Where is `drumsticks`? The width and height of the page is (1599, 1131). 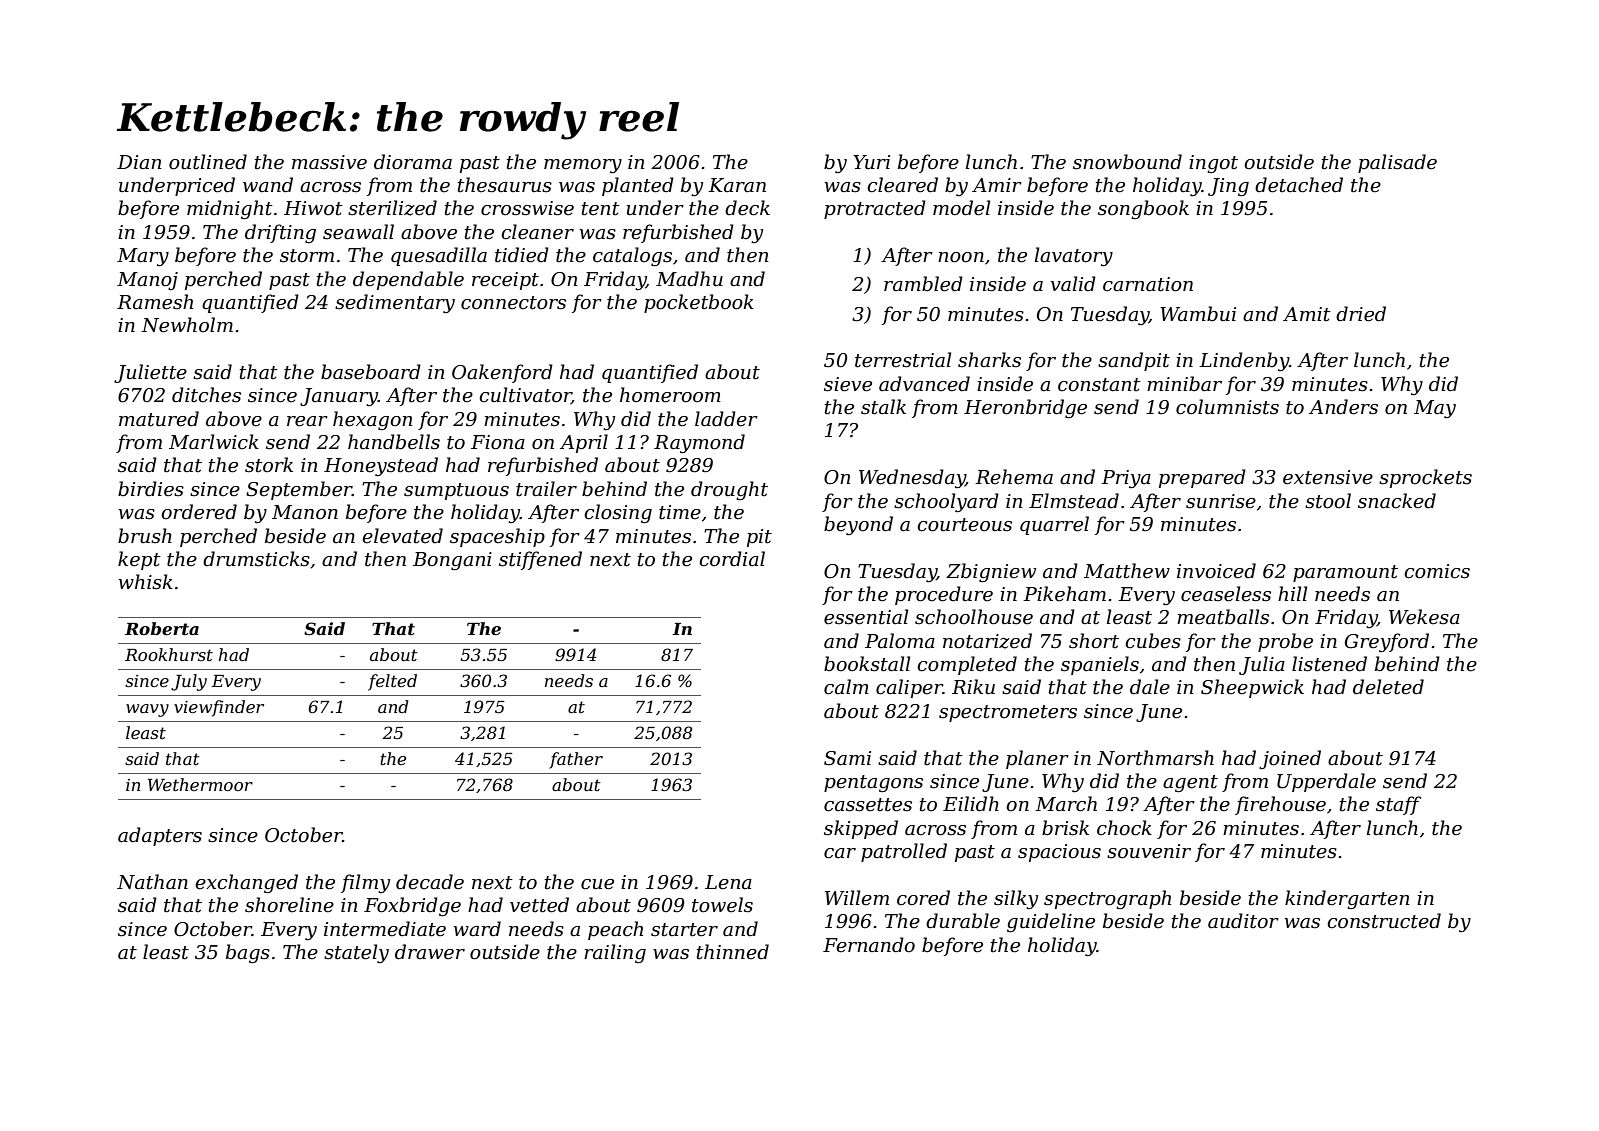
drumsticks is located at coordinates (256, 559).
